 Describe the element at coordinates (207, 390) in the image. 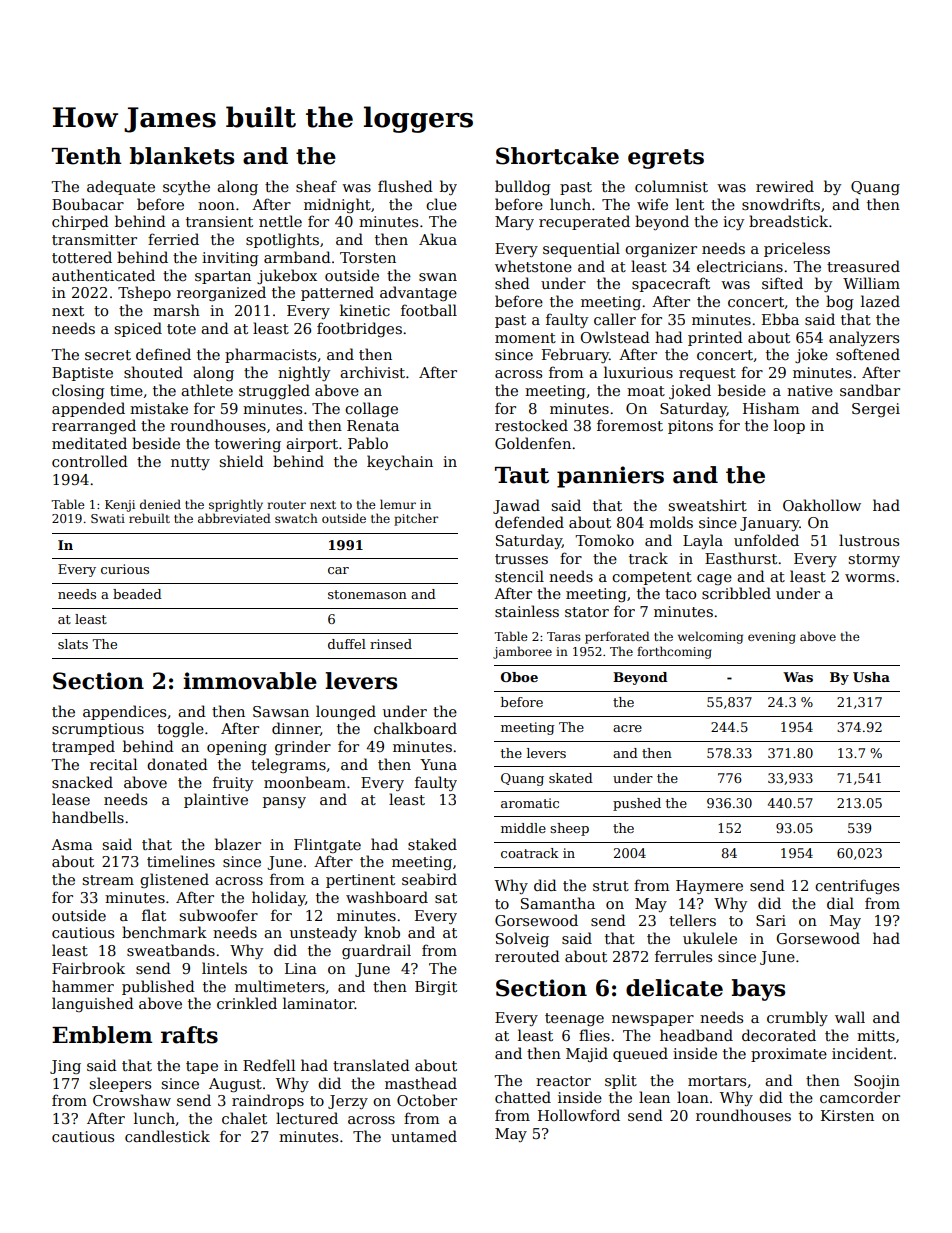

I see `athlete` at that location.
